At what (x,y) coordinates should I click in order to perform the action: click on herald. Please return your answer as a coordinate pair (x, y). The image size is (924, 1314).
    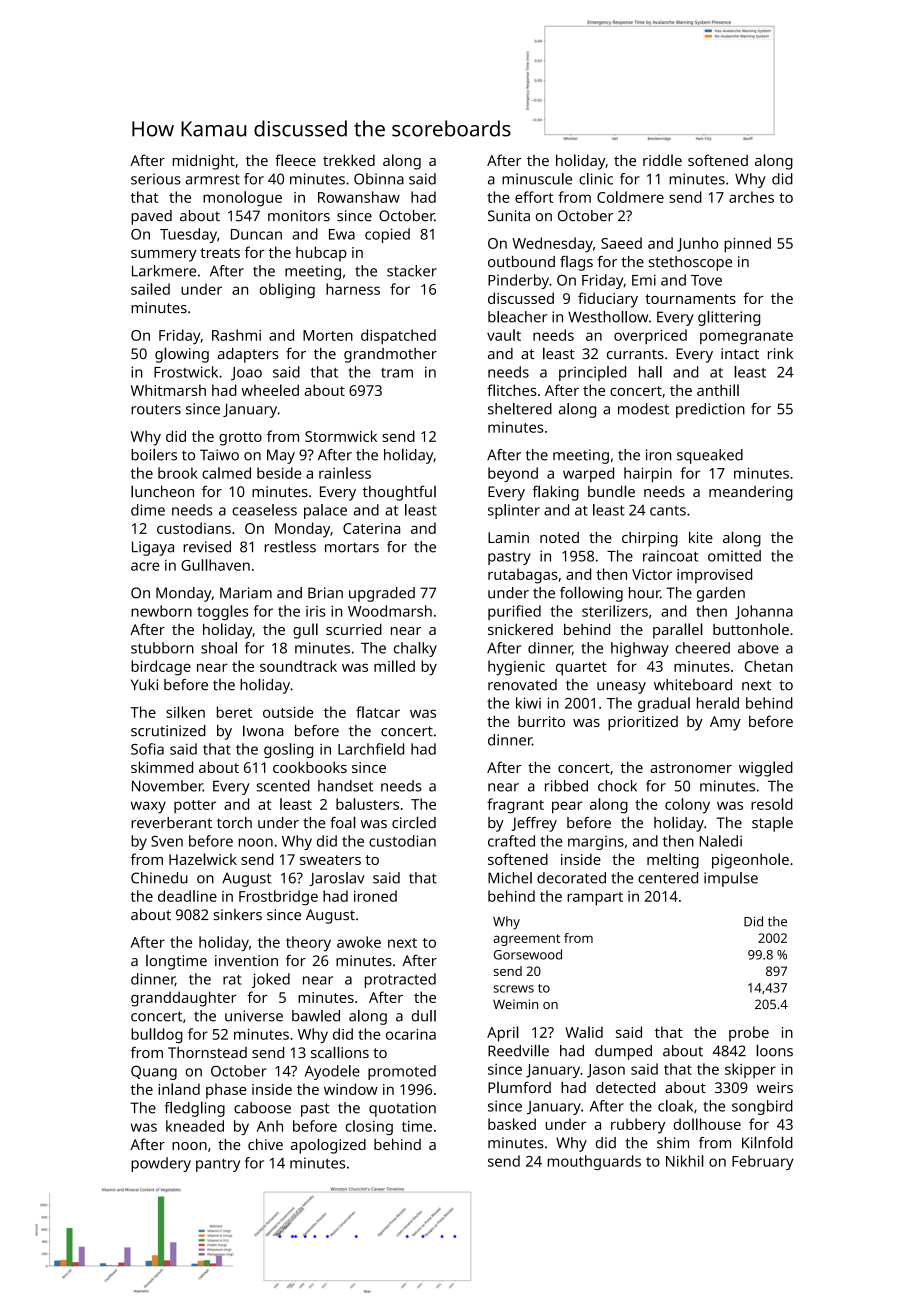
    Looking at the image, I should click on (718, 703).
